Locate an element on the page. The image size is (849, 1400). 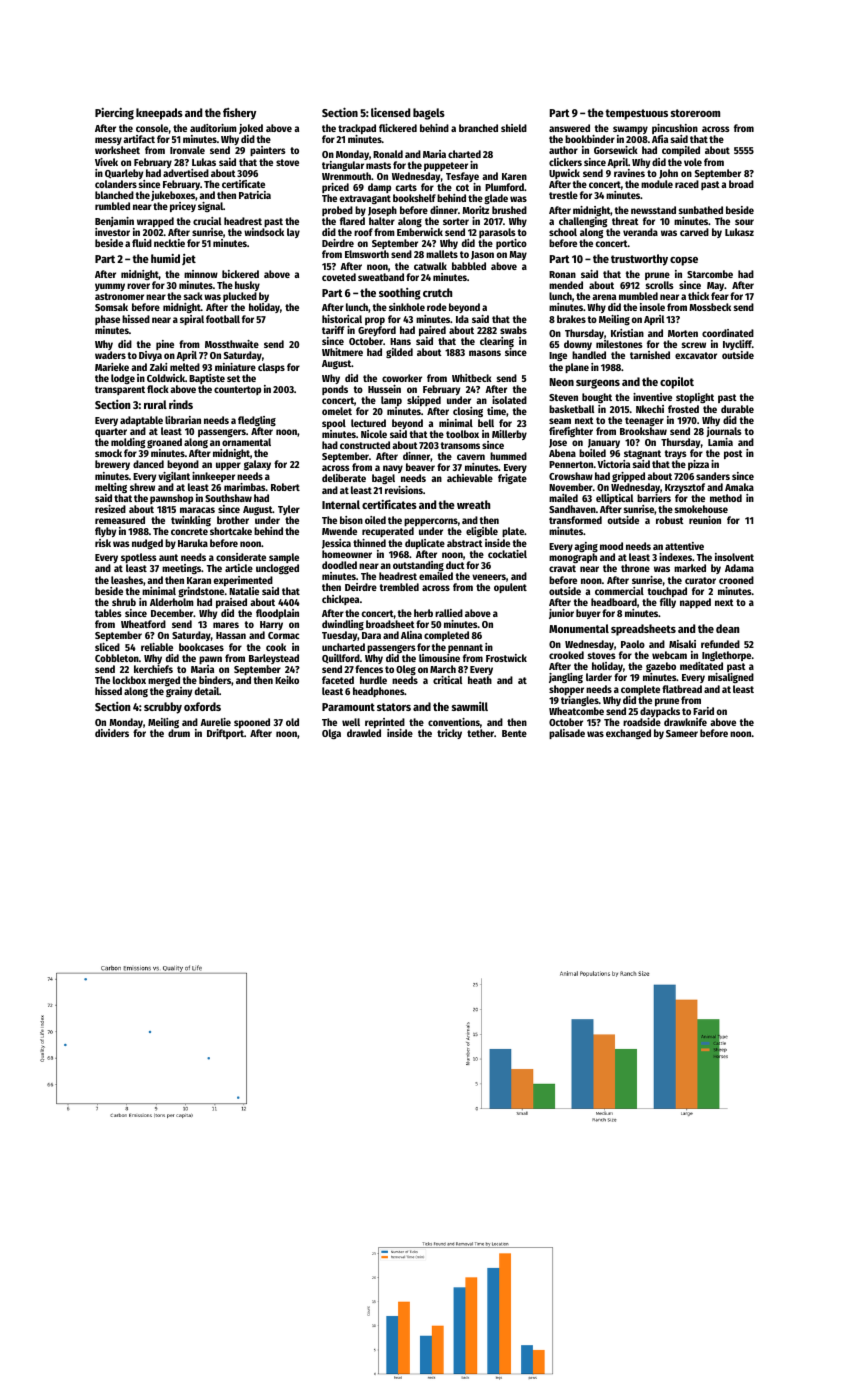
Southshaw is located at coordinates (228, 498).
